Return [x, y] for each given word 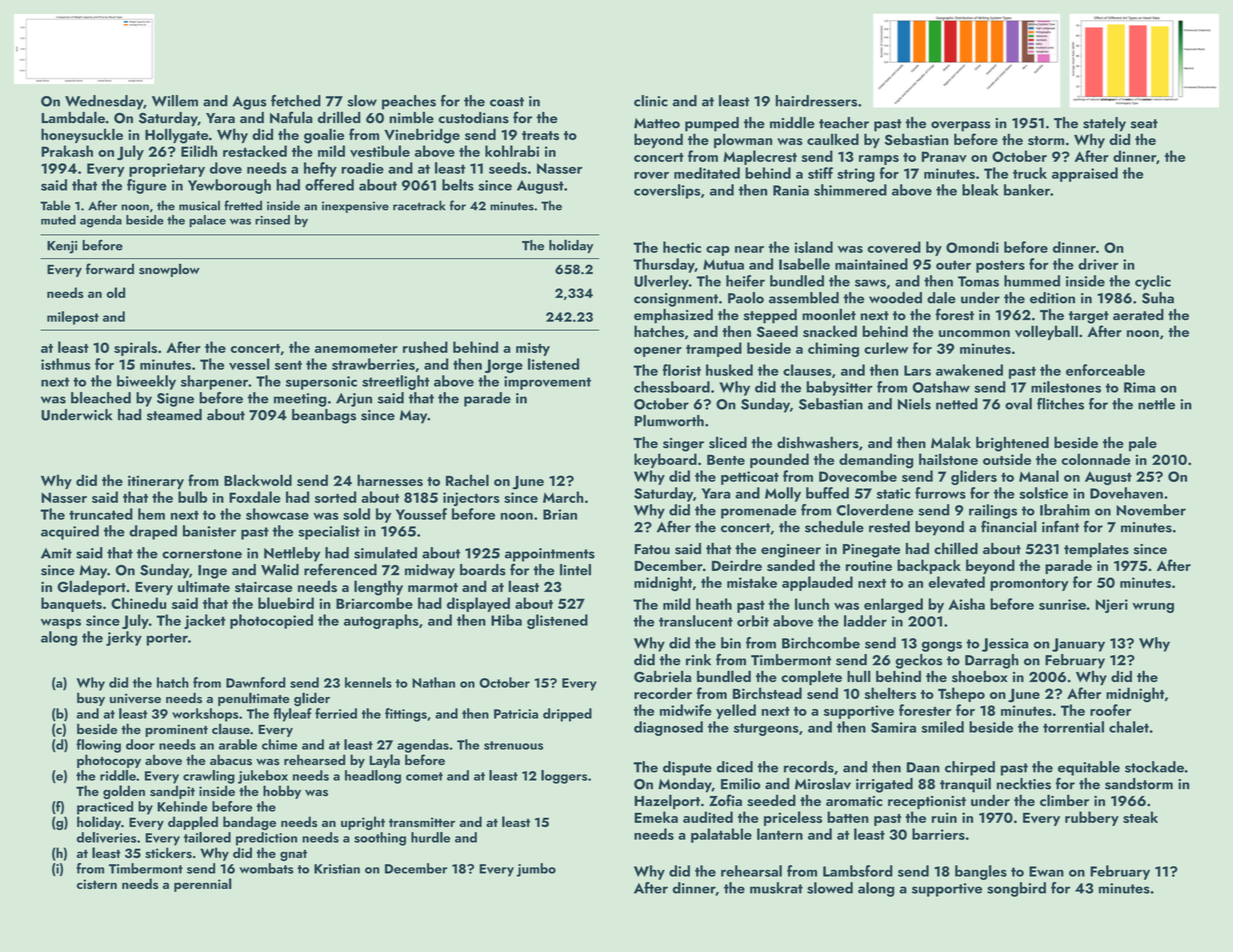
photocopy [109, 761]
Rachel [467, 480]
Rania [791, 190]
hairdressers [816, 101]
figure [147, 186]
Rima [1139, 387]
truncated [101, 514]
